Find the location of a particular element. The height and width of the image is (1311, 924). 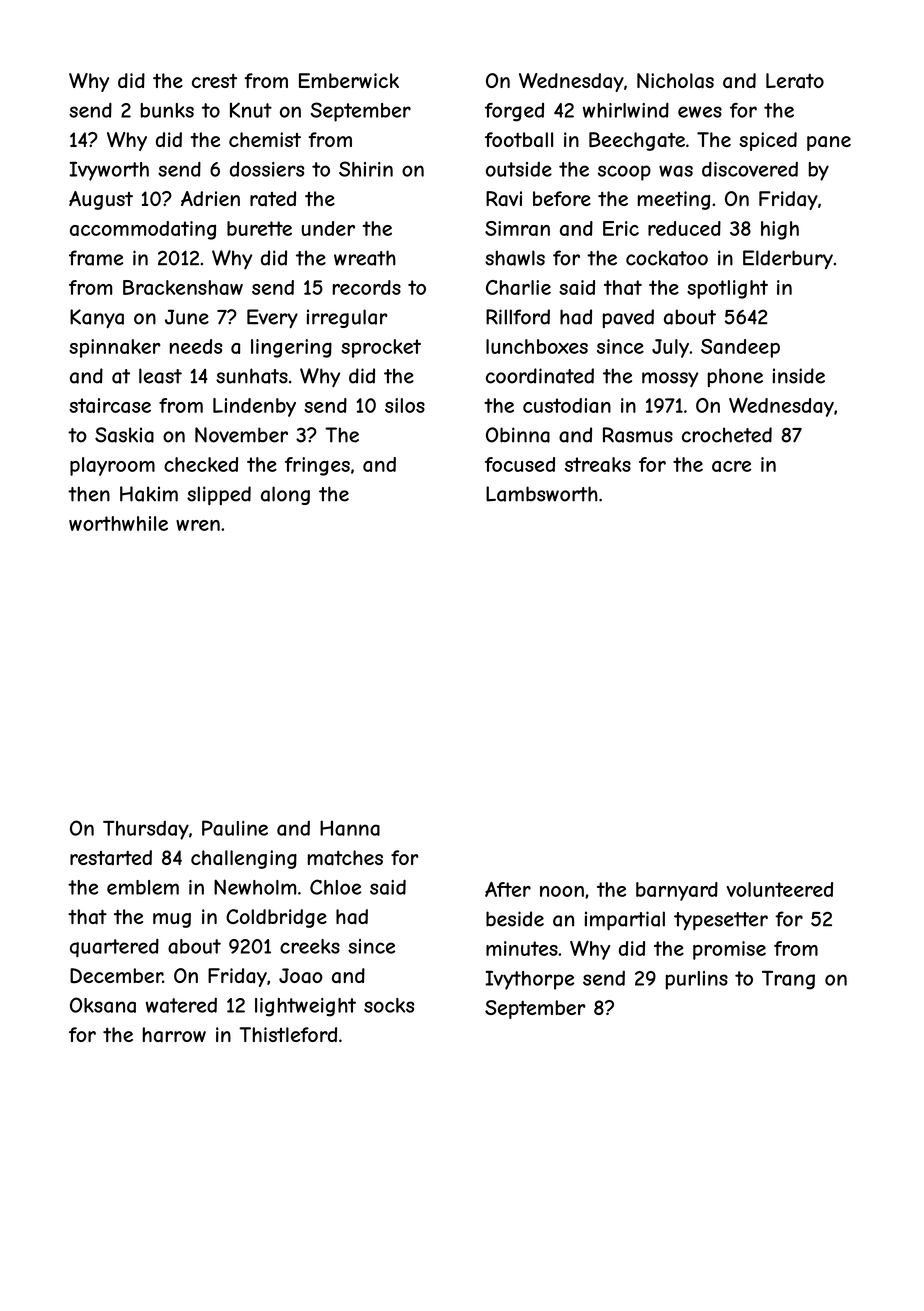

acre is located at coordinates (731, 466).
